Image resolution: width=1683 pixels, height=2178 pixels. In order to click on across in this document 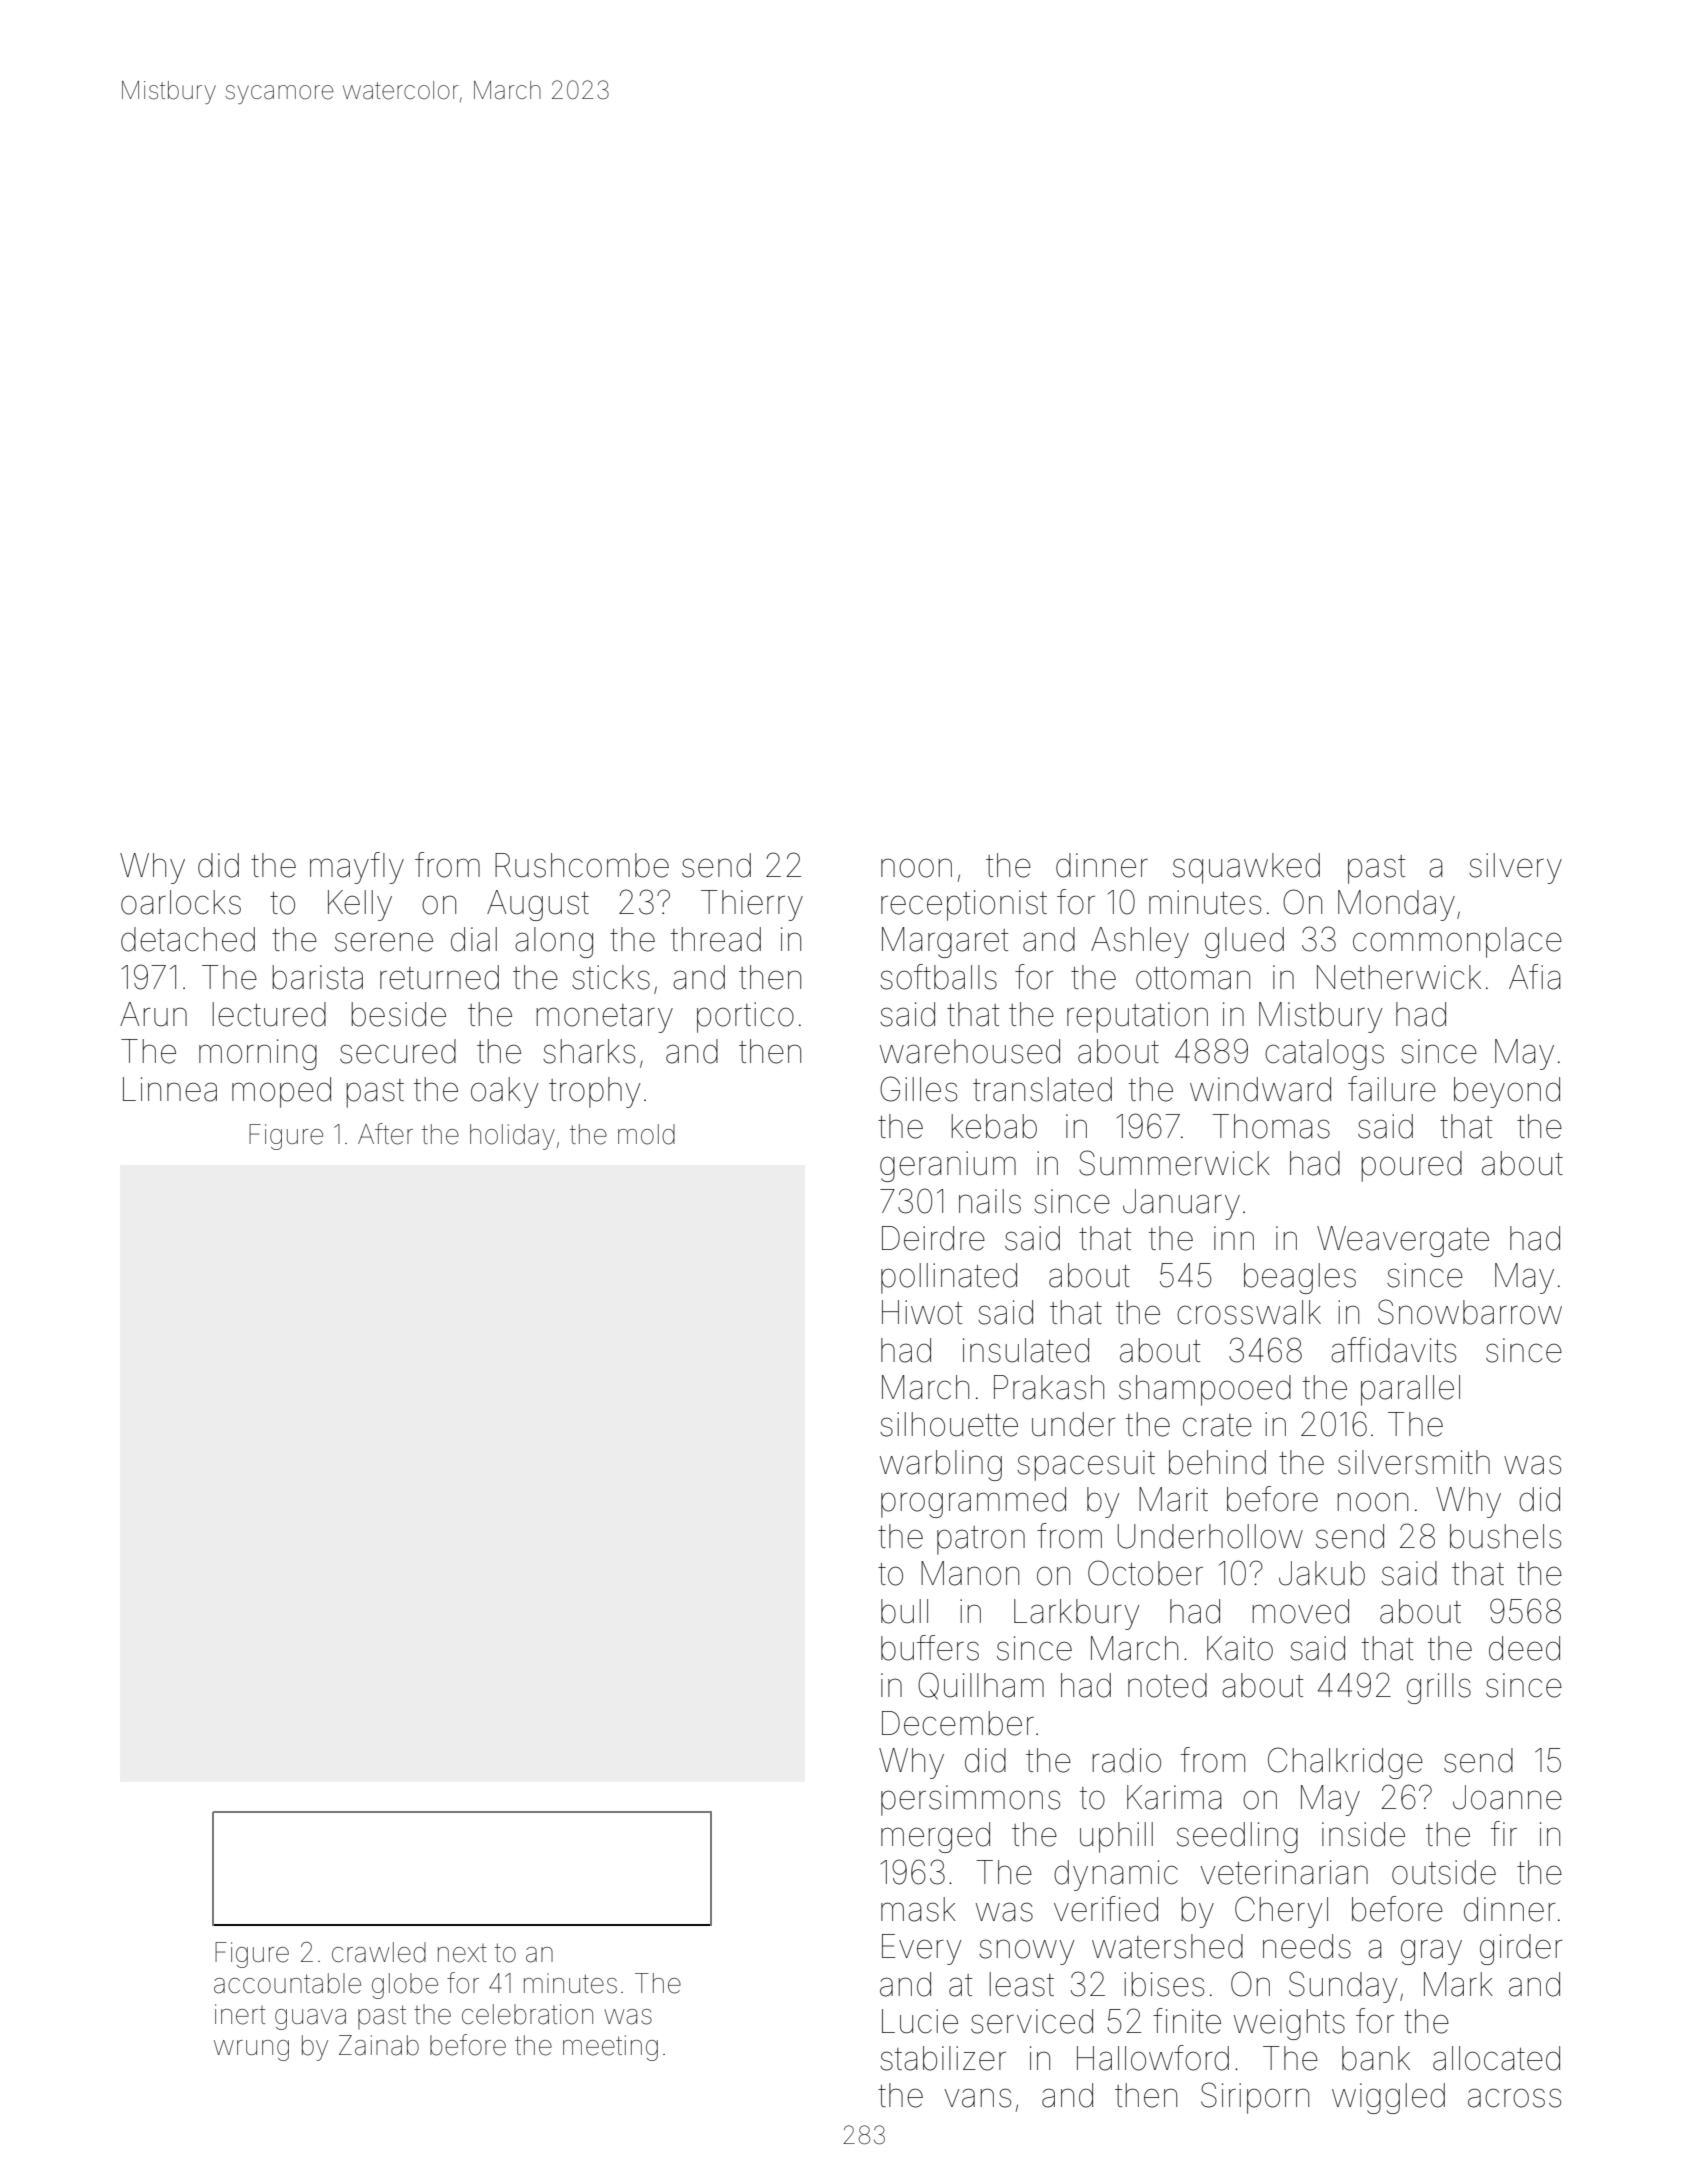, I will do `click(1514, 2098)`.
